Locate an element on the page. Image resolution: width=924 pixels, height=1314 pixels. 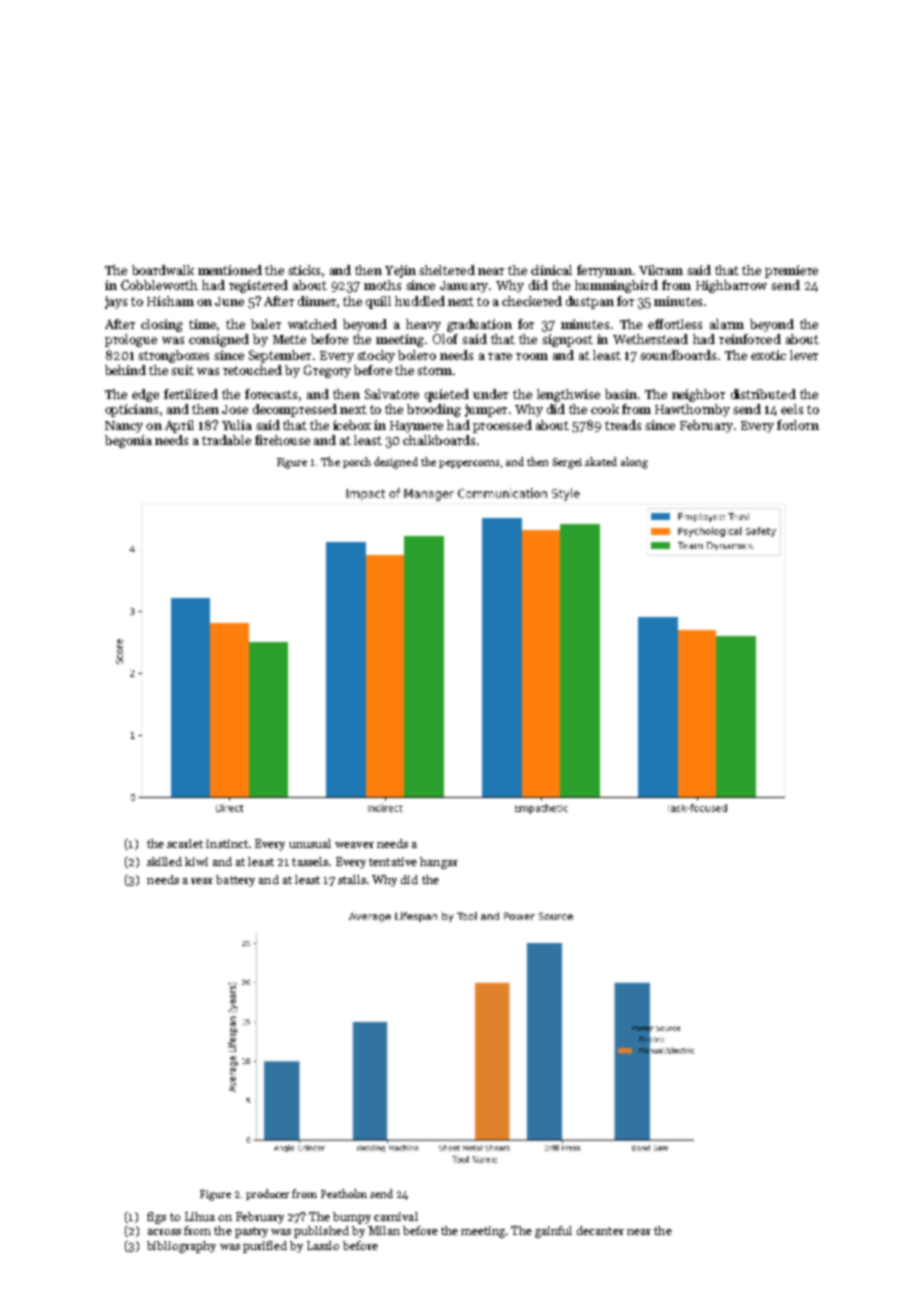
Highbarrow is located at coordinates (731, 286).
